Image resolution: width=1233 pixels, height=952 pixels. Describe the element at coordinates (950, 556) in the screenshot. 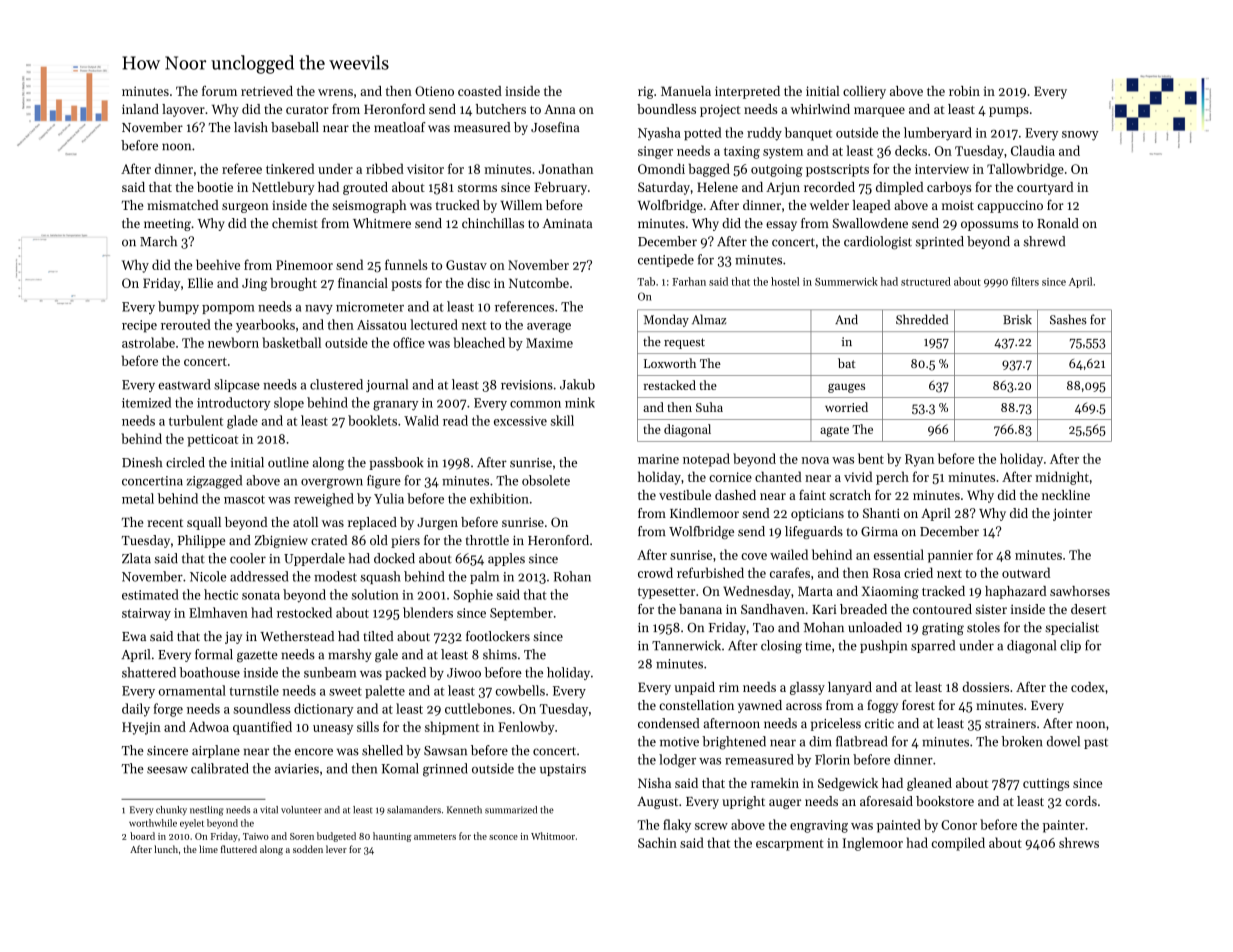

I see `pannier` at that location.
